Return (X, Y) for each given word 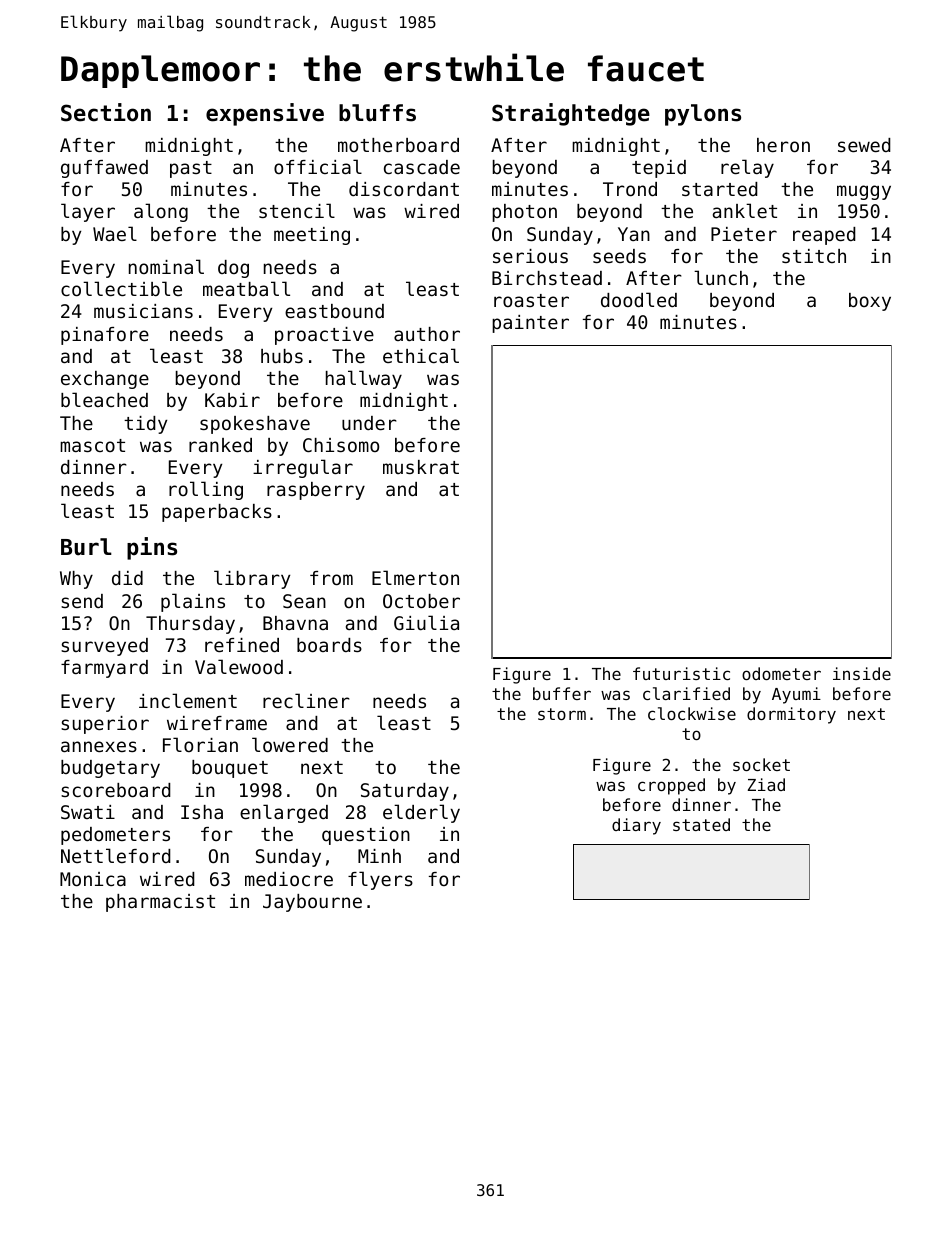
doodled (639, 299)
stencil (297, 210)
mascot (92, 445)
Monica (93, 879)
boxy (870, 302)
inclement (188, 700)
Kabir (232, 400)
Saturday (405, 792)
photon (524, 213)
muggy (864, 192)
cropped (671, 786)
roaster (531, 300)
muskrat (421, 467)
